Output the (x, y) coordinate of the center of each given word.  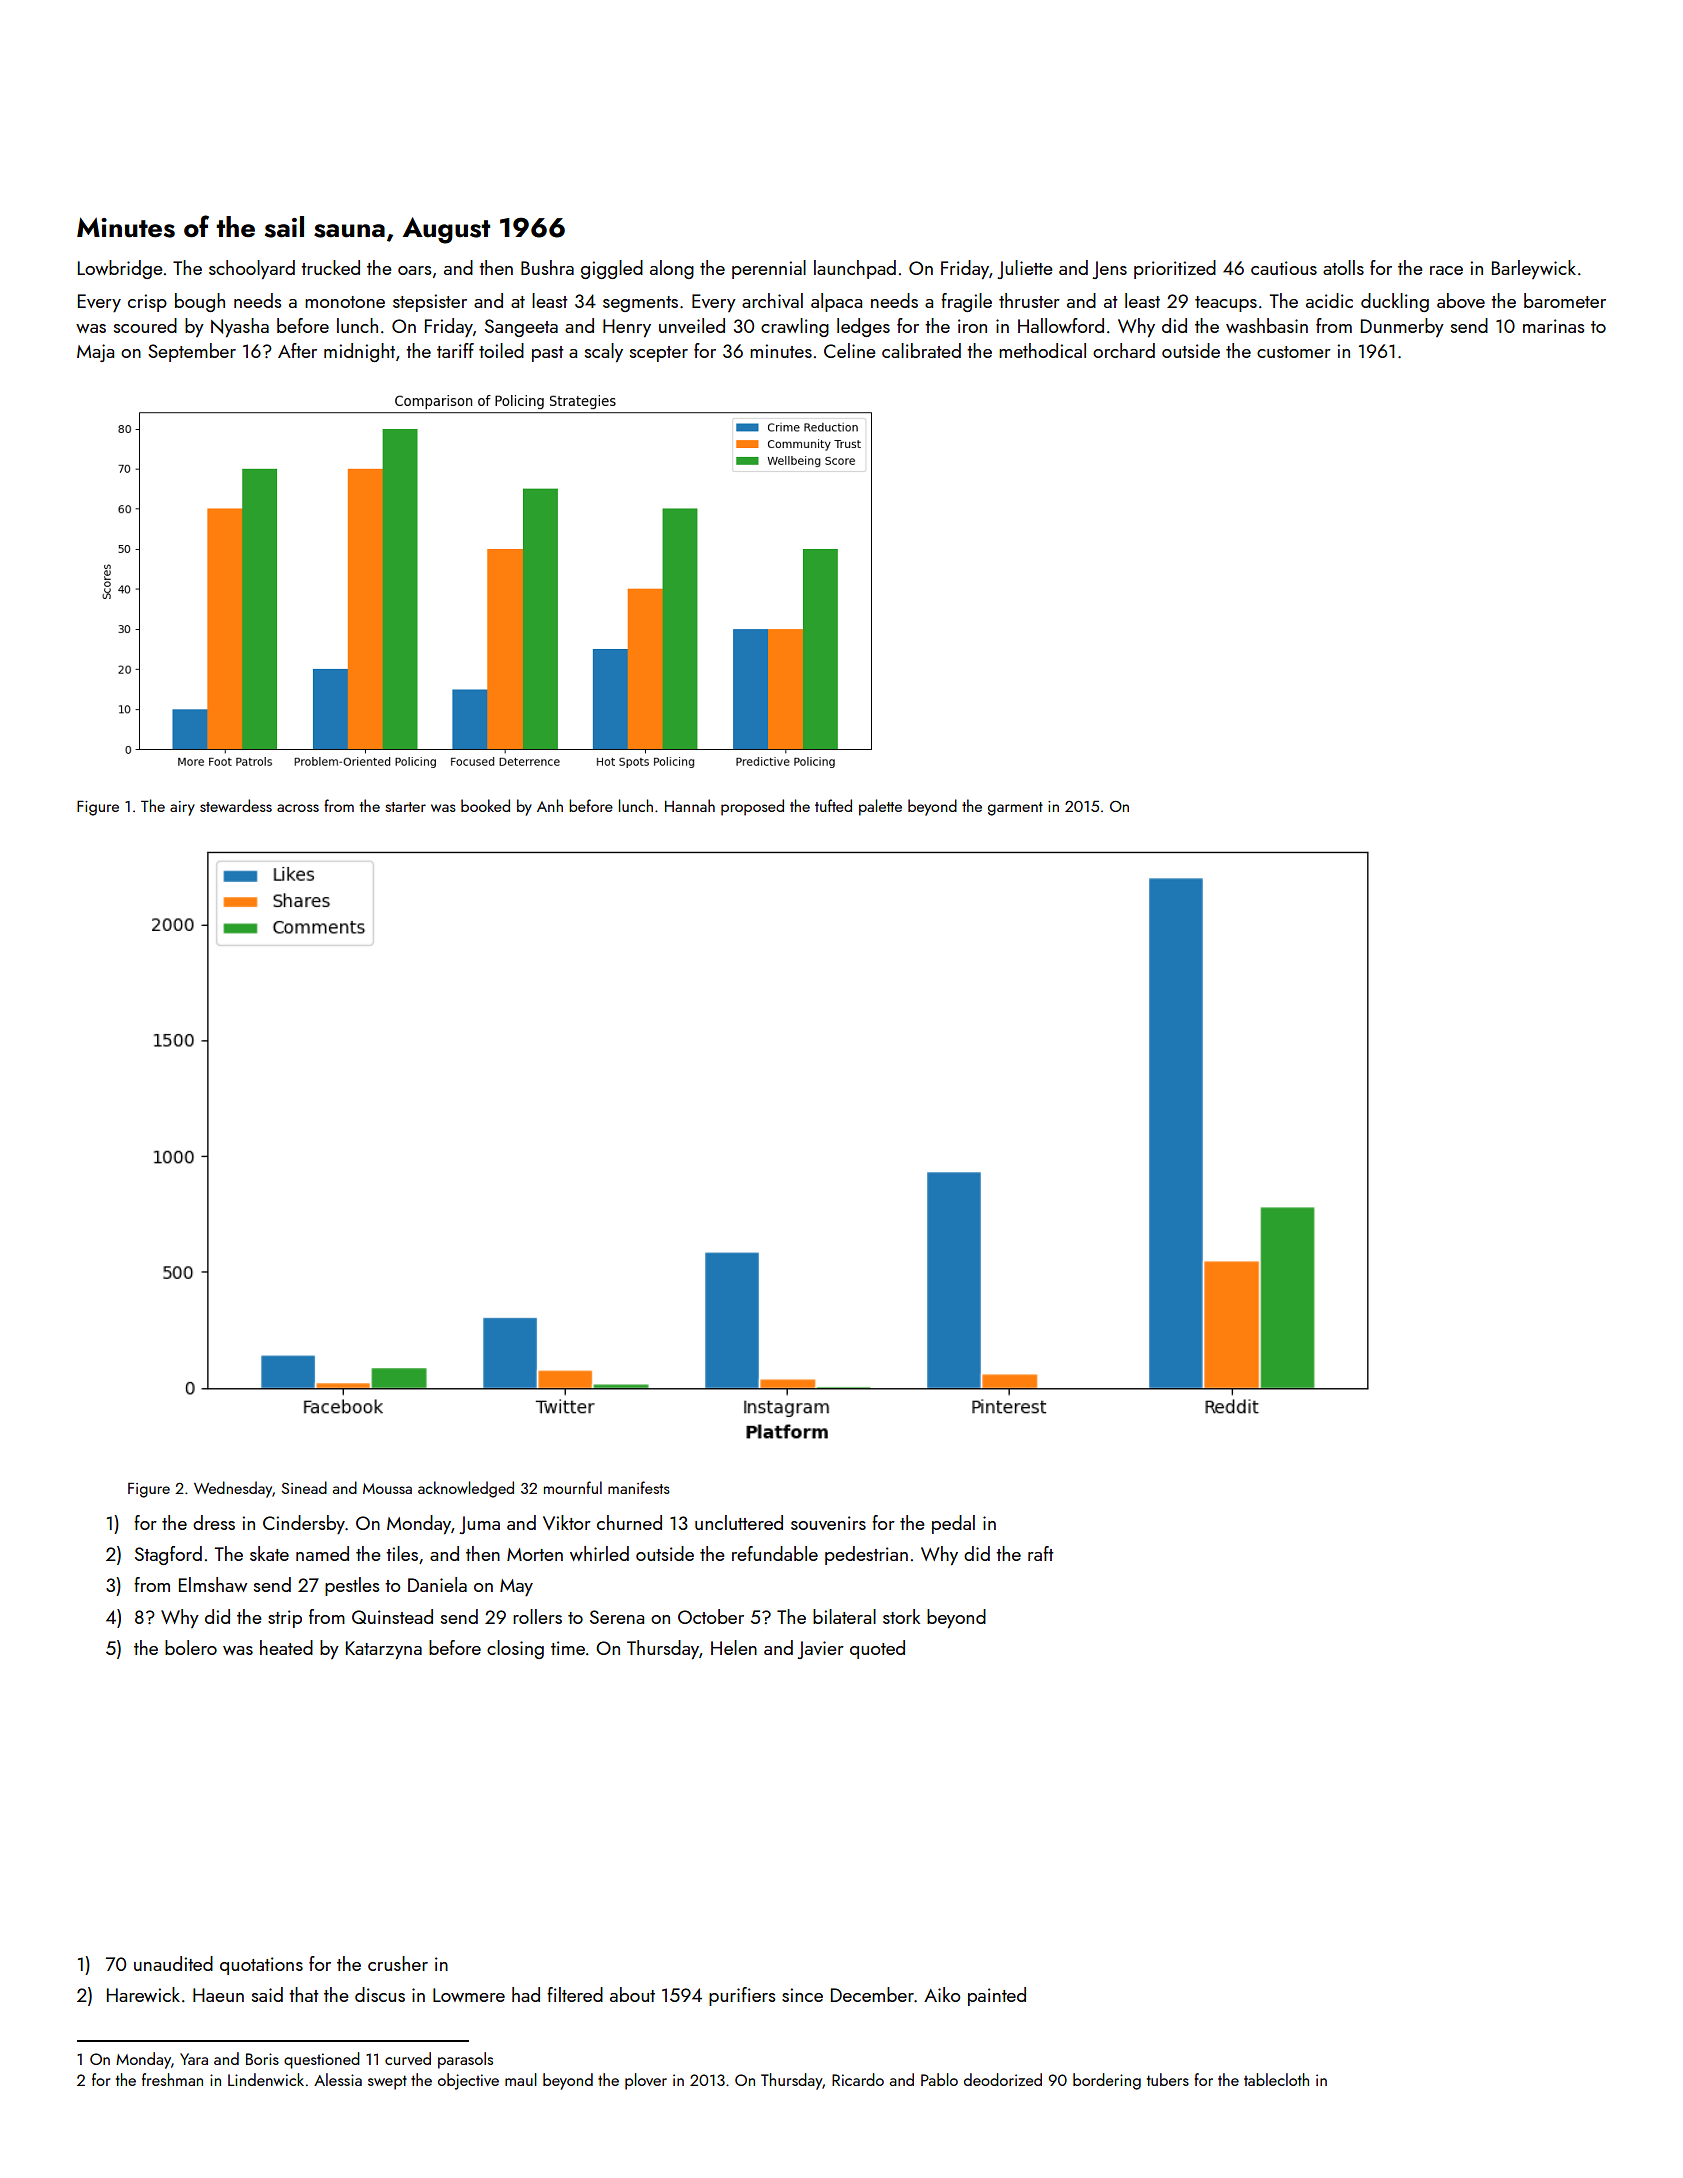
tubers (1168, 2079)
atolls (1343, 267)
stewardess (236, 805)
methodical (1042, 350)
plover (646, 2081)
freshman (172, 2079)
